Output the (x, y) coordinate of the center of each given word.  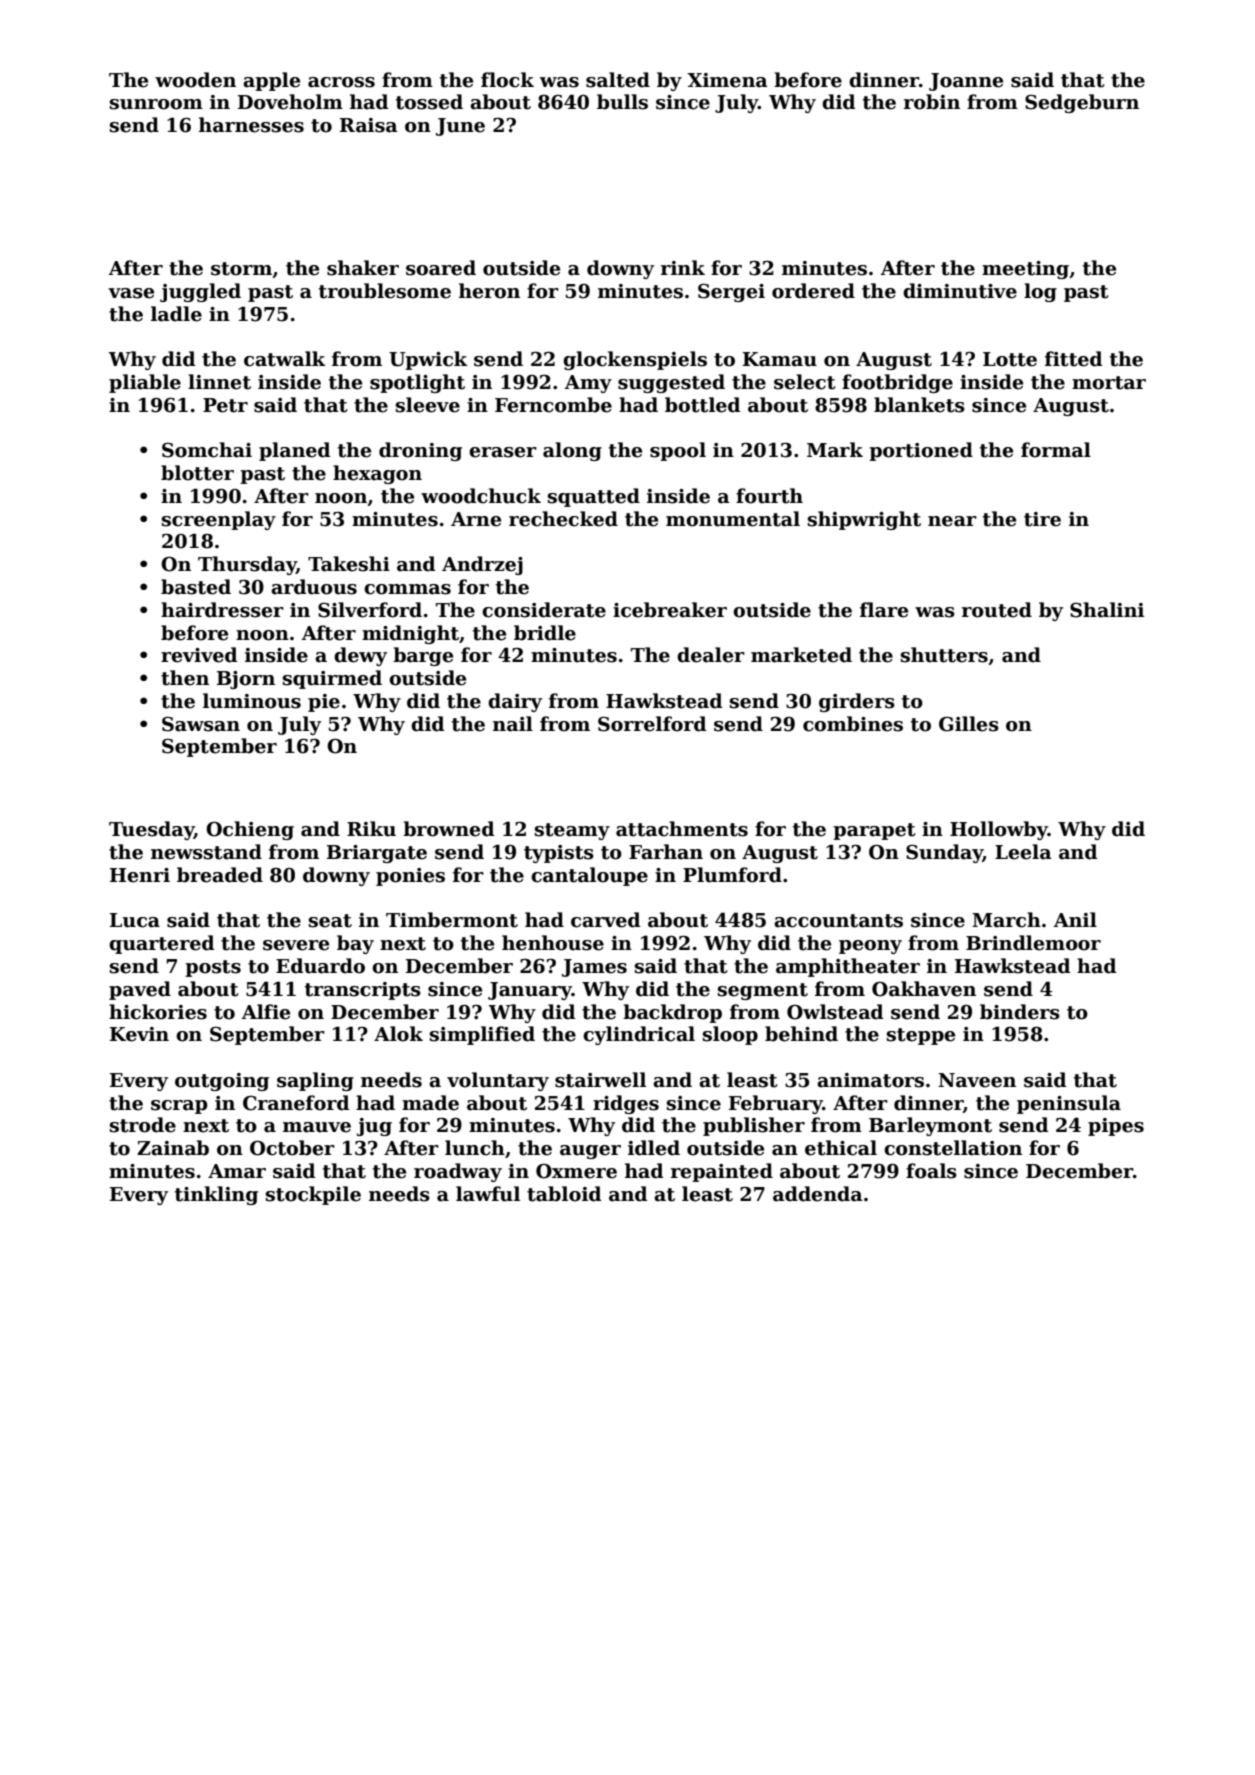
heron (489, 291)
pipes (1116, 1127)
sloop (730, 1035)
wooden (195, 80)
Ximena (727, 80)
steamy (572, 831)
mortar (1109, 383)
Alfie (266, 1012)
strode (143, 1125)
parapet (874, 831)
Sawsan (201, 724)
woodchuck (481, 496)
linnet (219, 382)
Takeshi (349, 564)
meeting (1025, 270)
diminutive (960, 291)
